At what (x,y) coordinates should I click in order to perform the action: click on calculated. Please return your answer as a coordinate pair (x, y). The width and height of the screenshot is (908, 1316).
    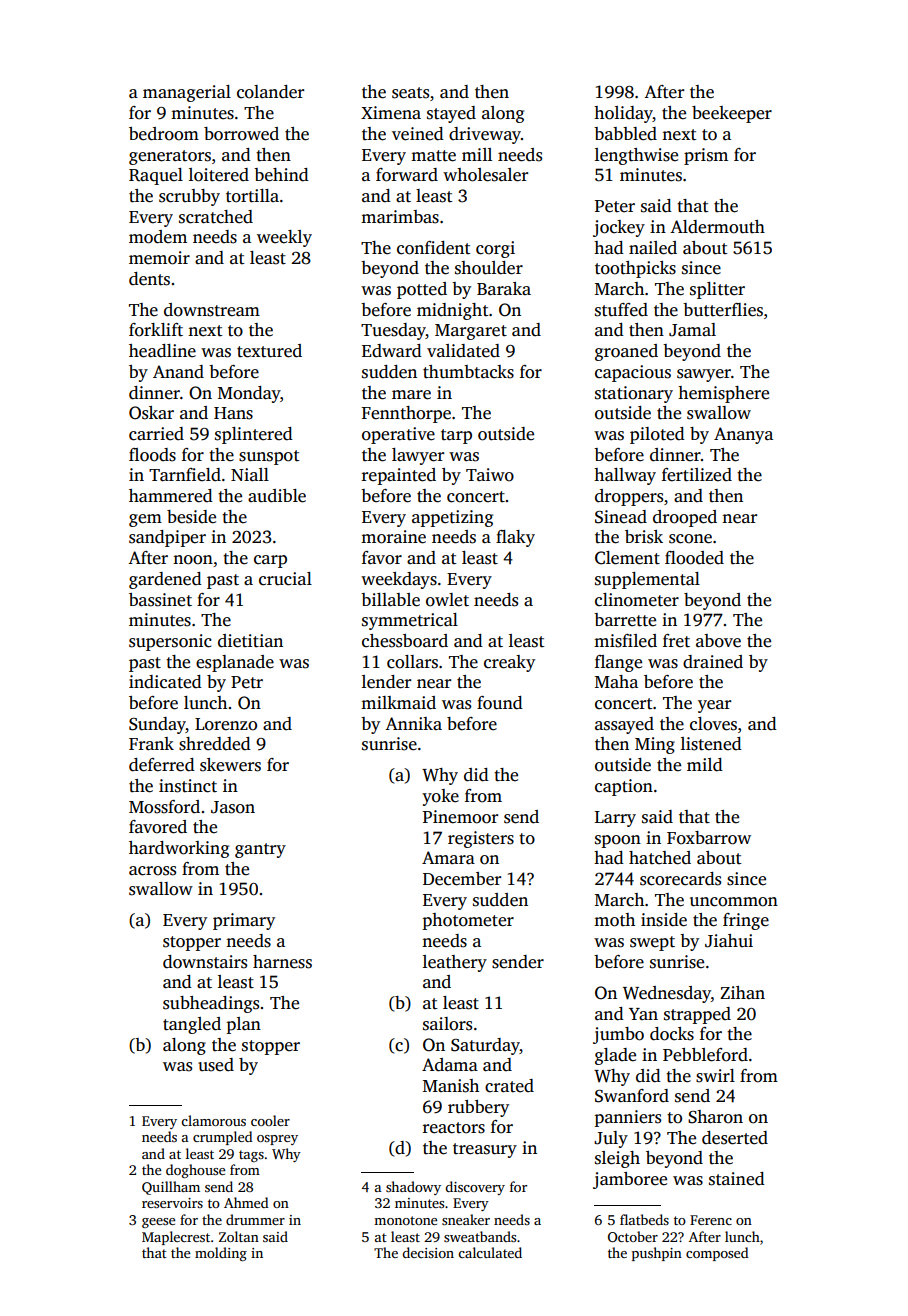
    Looking at the image, I should click on (490, 1252).
